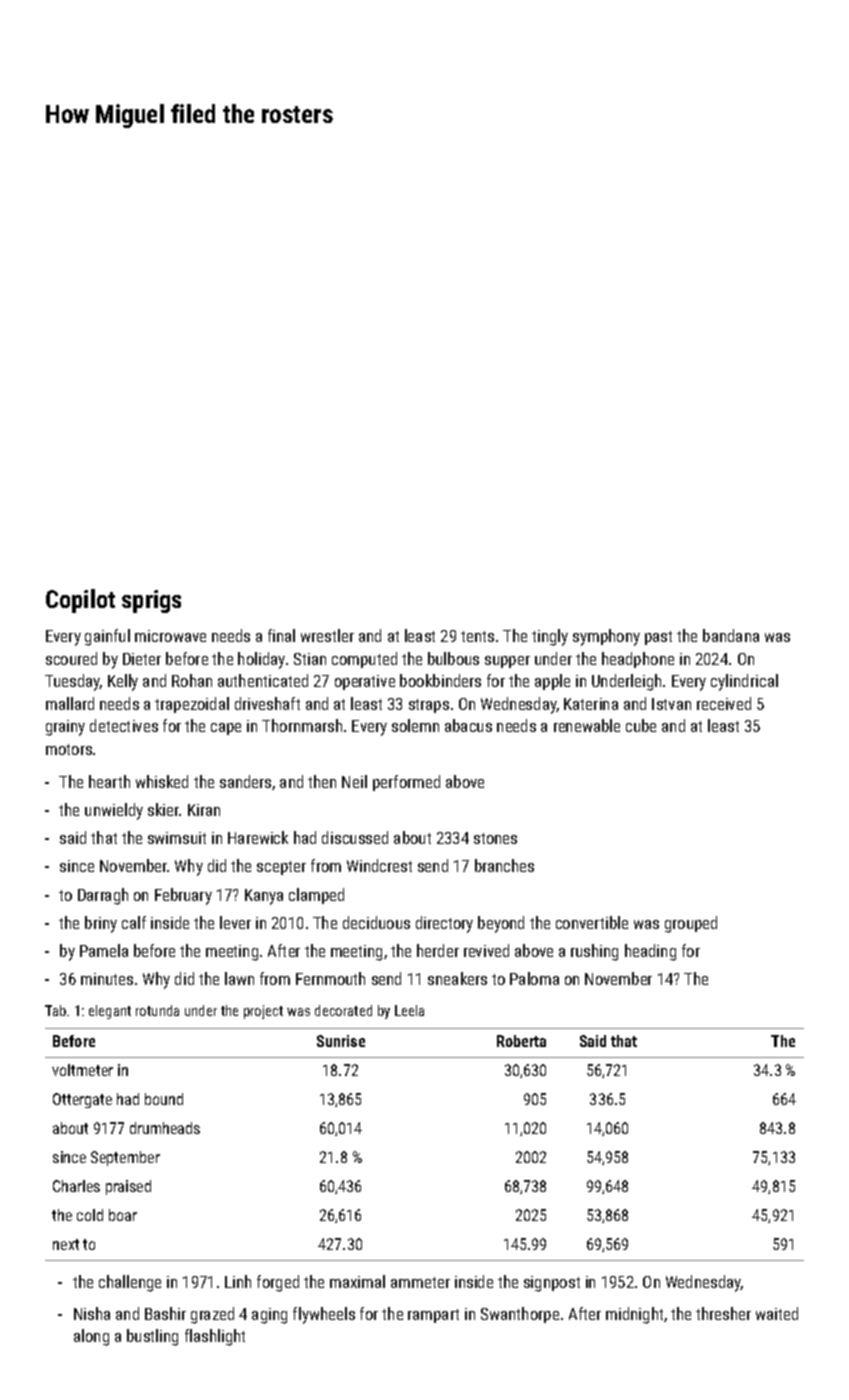 This image has height=1400, width=849. What do you see at coordinates (103, 896) in the image?
I see `Darragh` at bounding box center [103, 896].
